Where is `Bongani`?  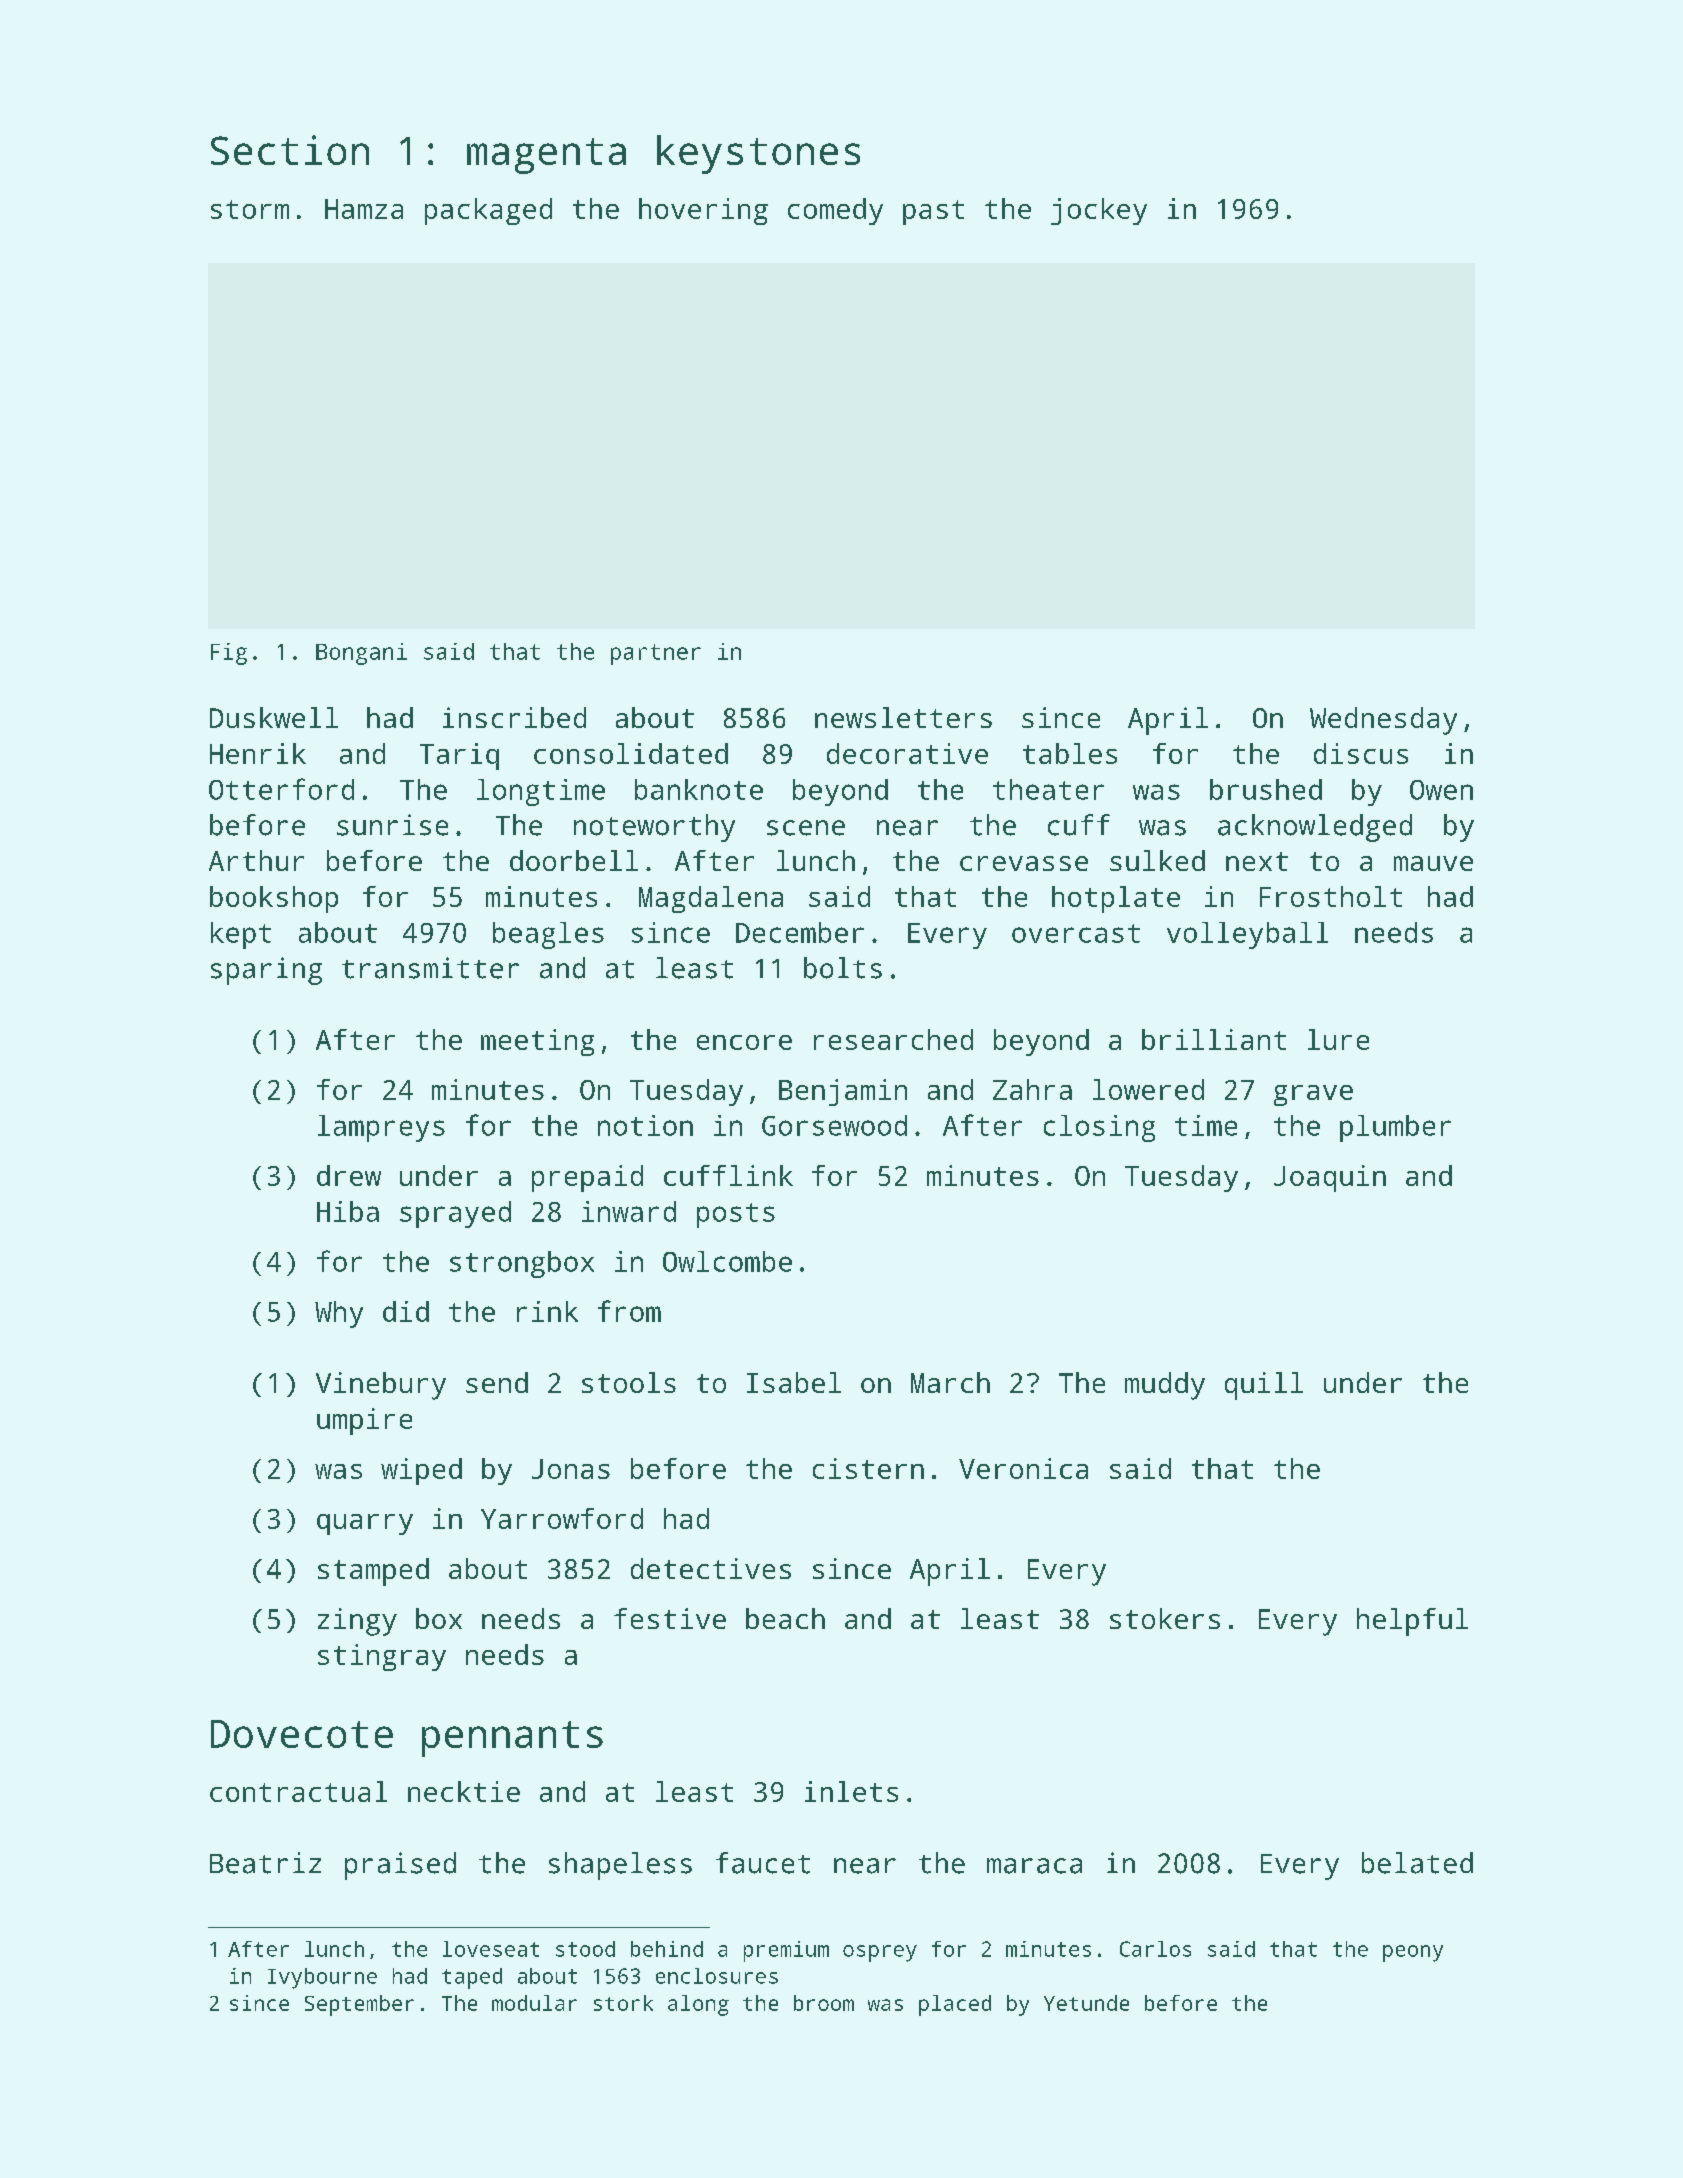 Bongani is located at coordinates (361, 654).
